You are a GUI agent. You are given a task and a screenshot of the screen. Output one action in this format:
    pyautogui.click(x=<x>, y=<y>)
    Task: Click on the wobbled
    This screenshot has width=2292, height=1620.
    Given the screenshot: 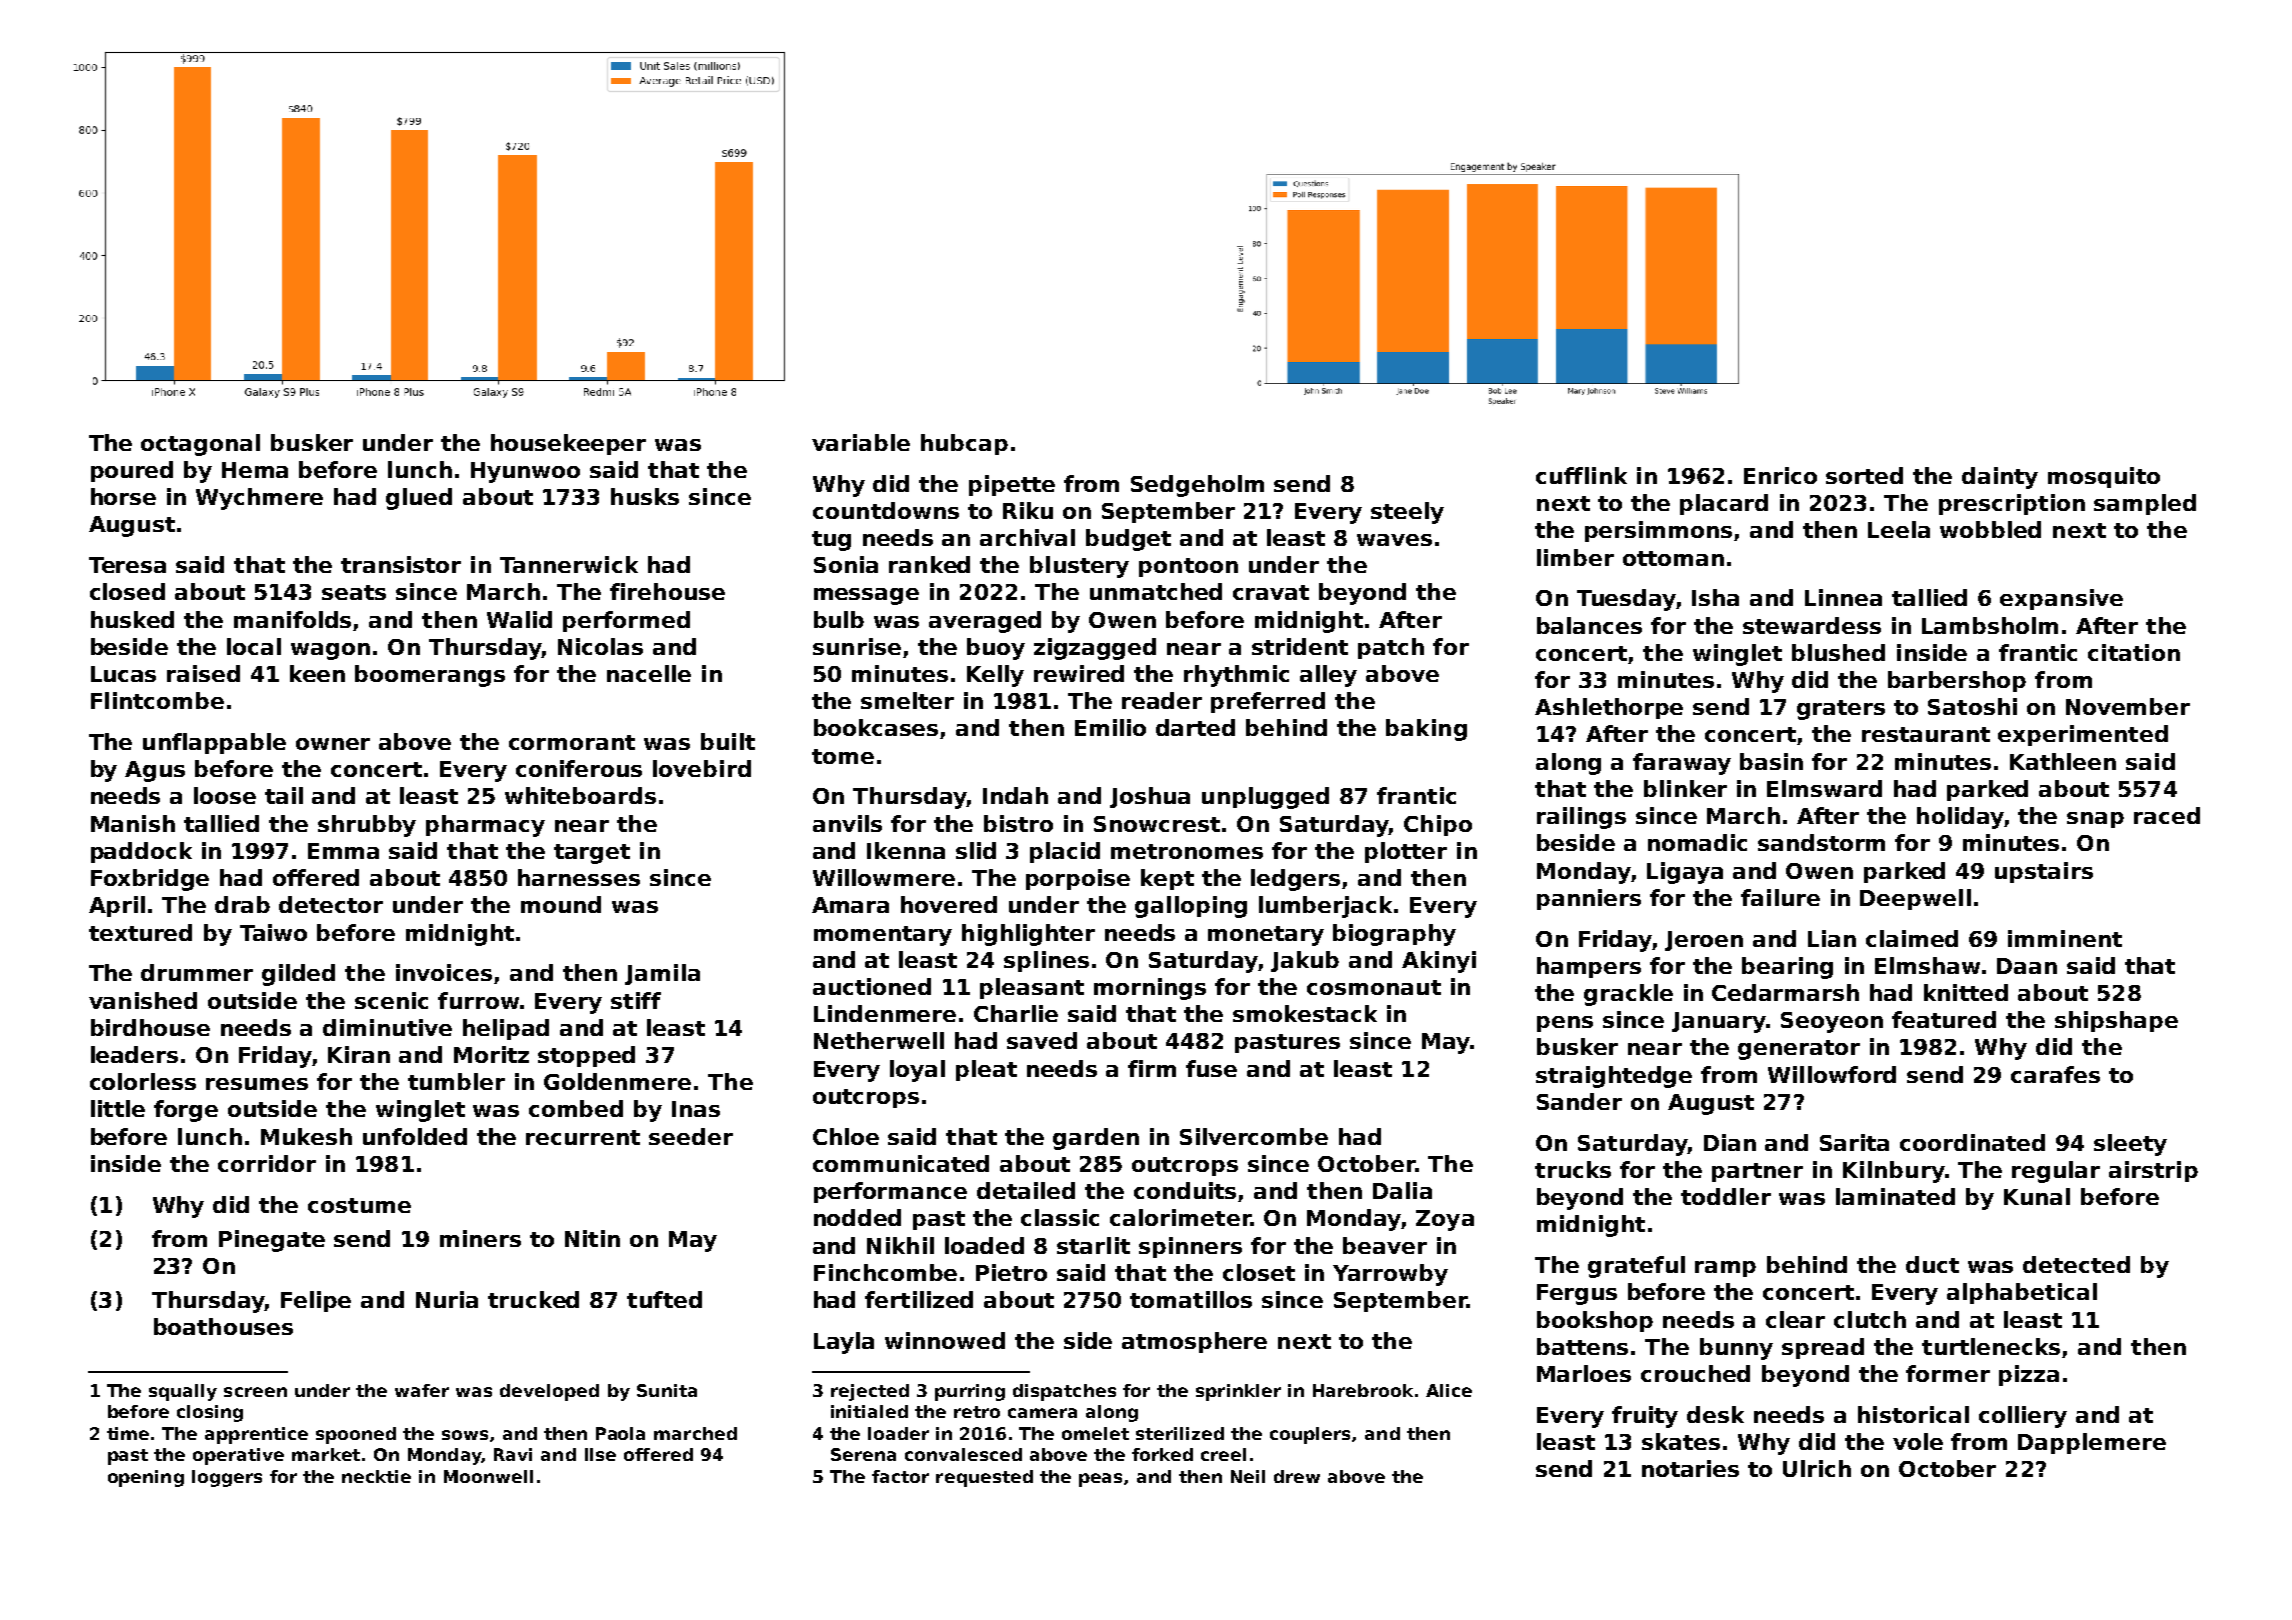 What is the action you would take?
    pyautogui.click(x=1990, y=529)
